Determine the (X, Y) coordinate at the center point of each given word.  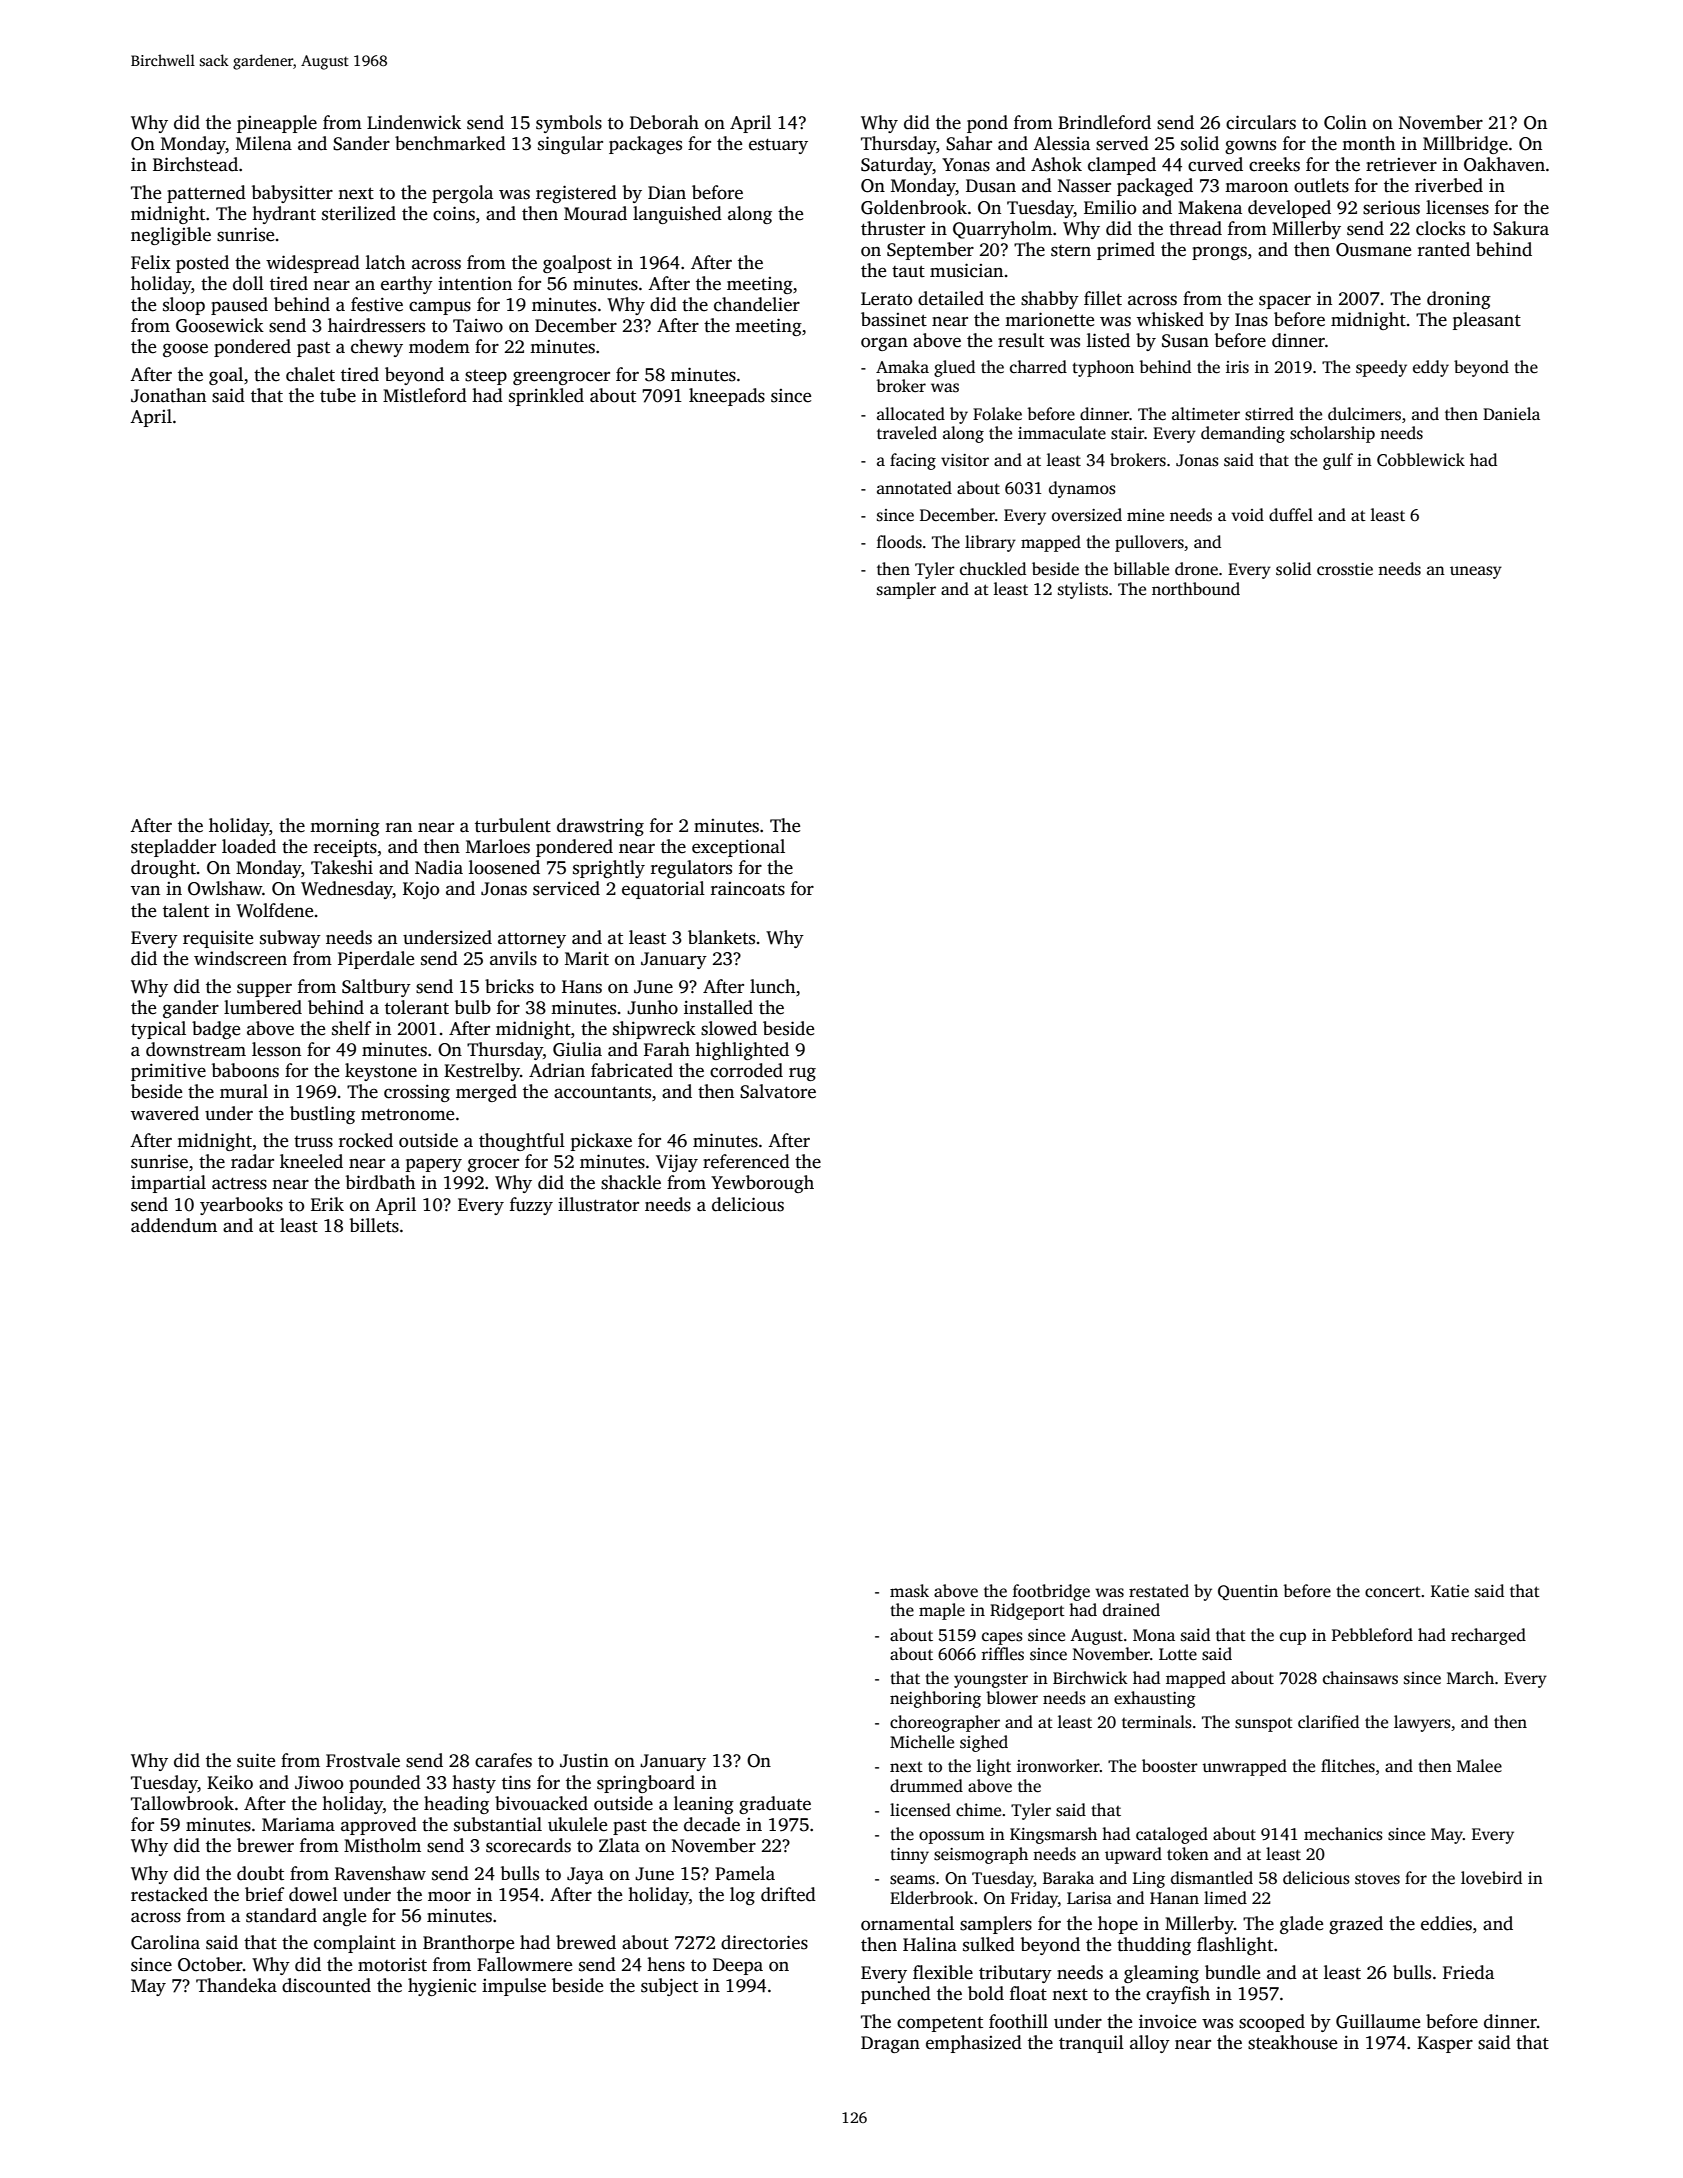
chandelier (757, 304)
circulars (1261, 122)
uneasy (1476, 572)
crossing (417, 1093)
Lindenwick (414, 122)
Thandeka (236, 1985)
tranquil (1091, 2044)
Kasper (1445, 2044)
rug (802, 1074)
